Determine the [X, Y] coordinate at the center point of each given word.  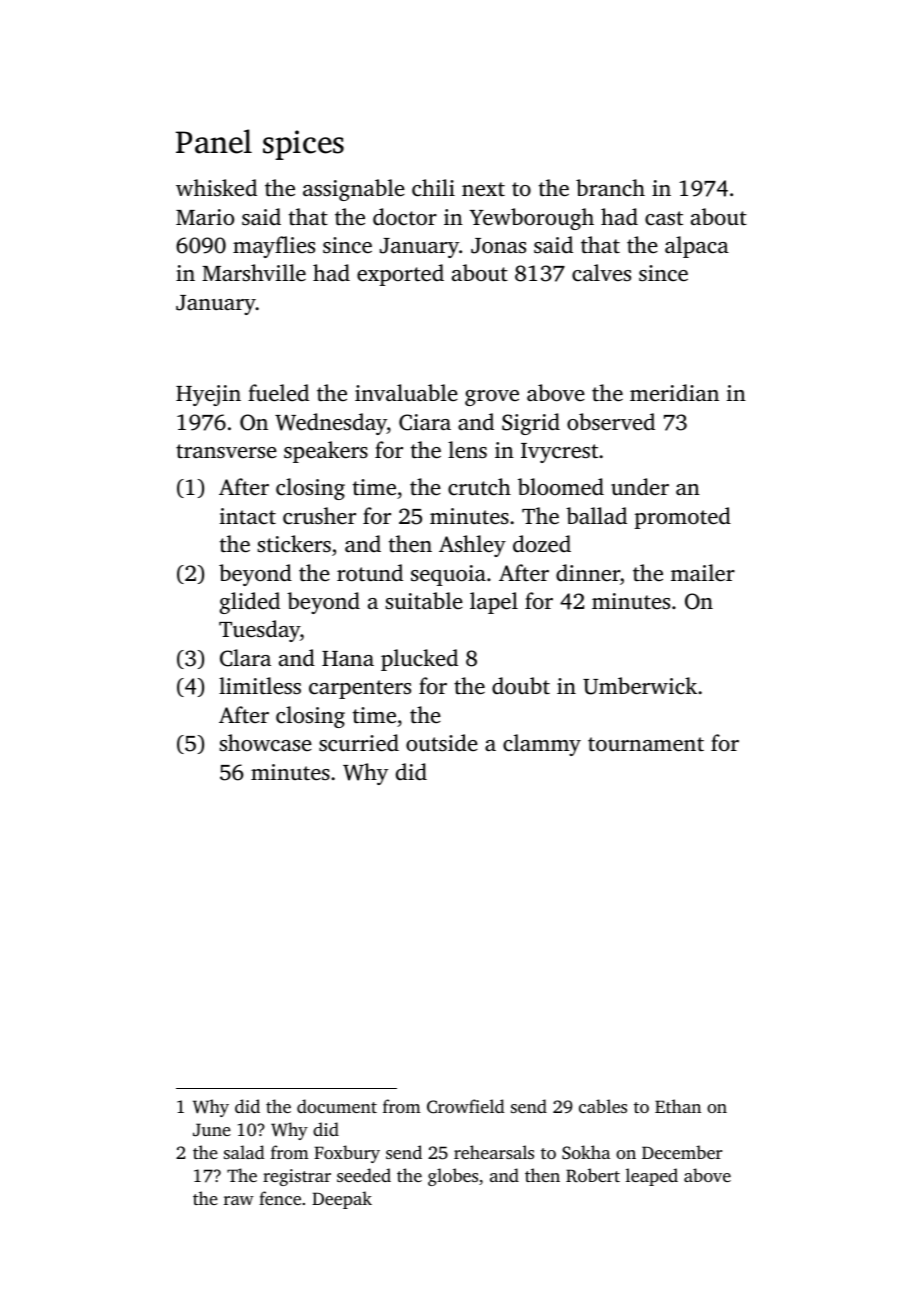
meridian [674, 392]
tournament [646, 744]
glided [250, 603]
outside [442, 743]
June [212, 1130]
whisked [216, 187]
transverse [226, 451]
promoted [682, 518]
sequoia [448, 575]
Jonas [498, 246]
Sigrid [531, 424]
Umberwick [640, 686]
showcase [266, 742]
